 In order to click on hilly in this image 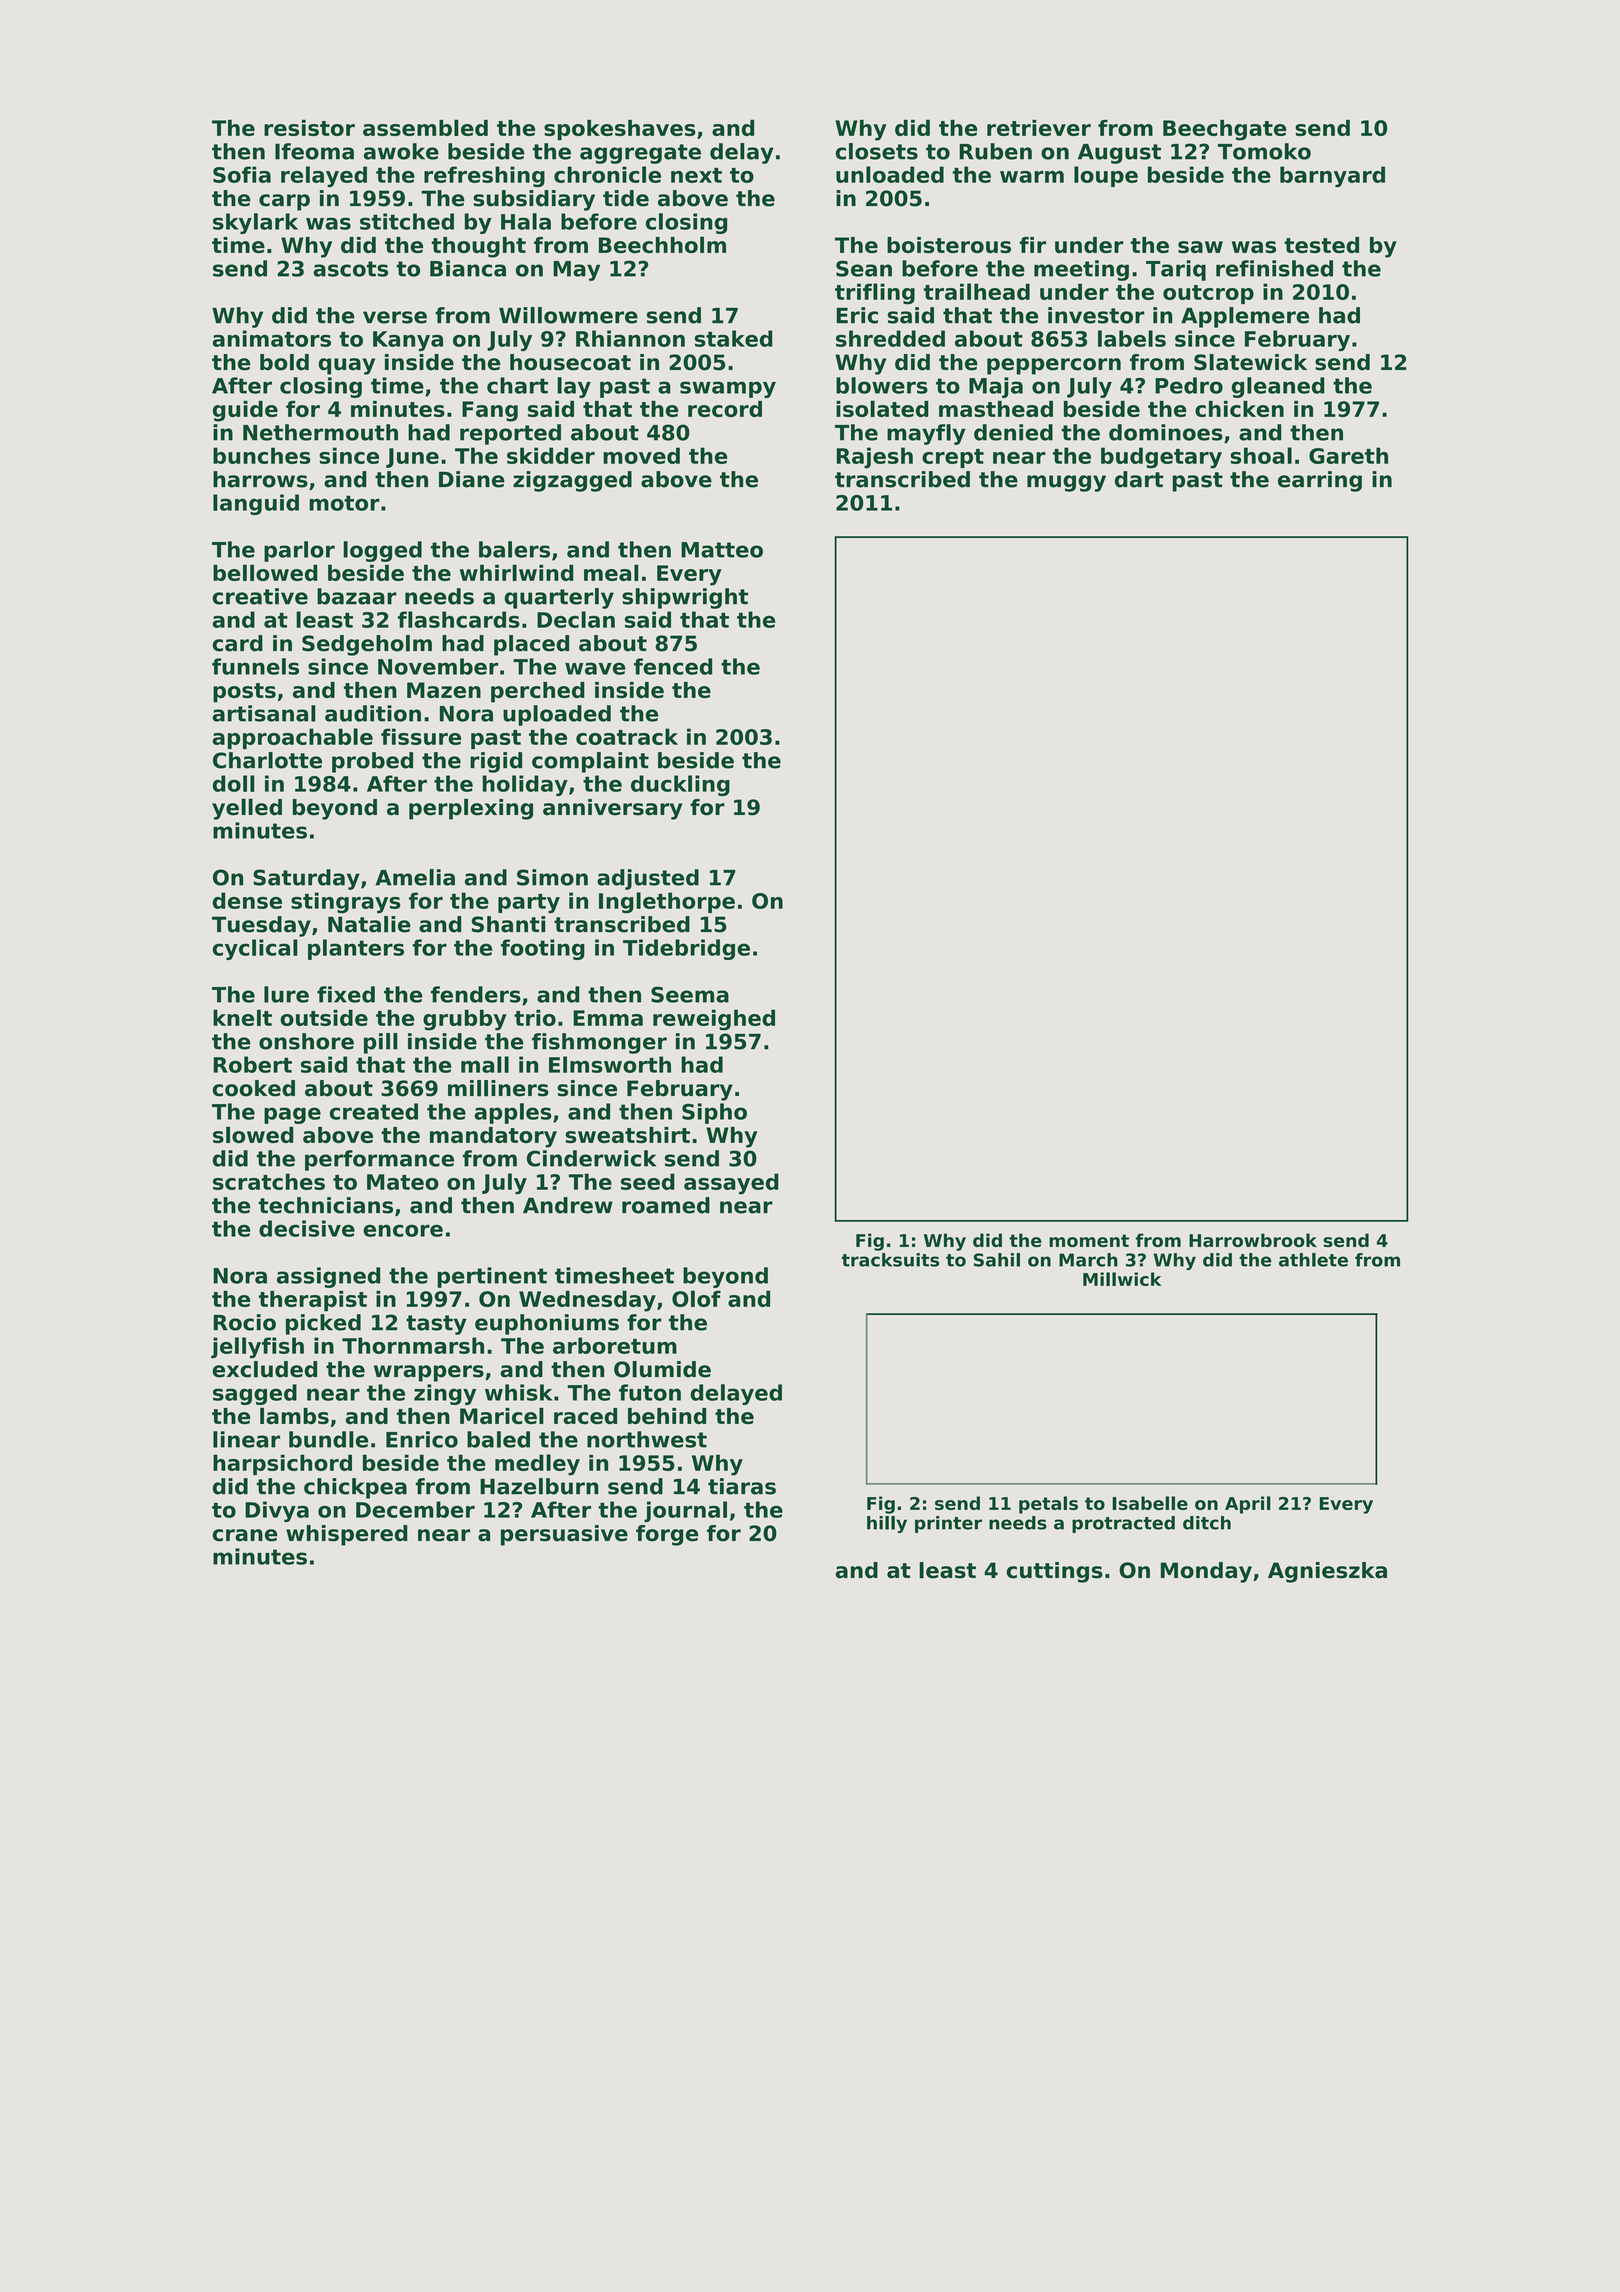, I will do `click(887, 1524)`.
